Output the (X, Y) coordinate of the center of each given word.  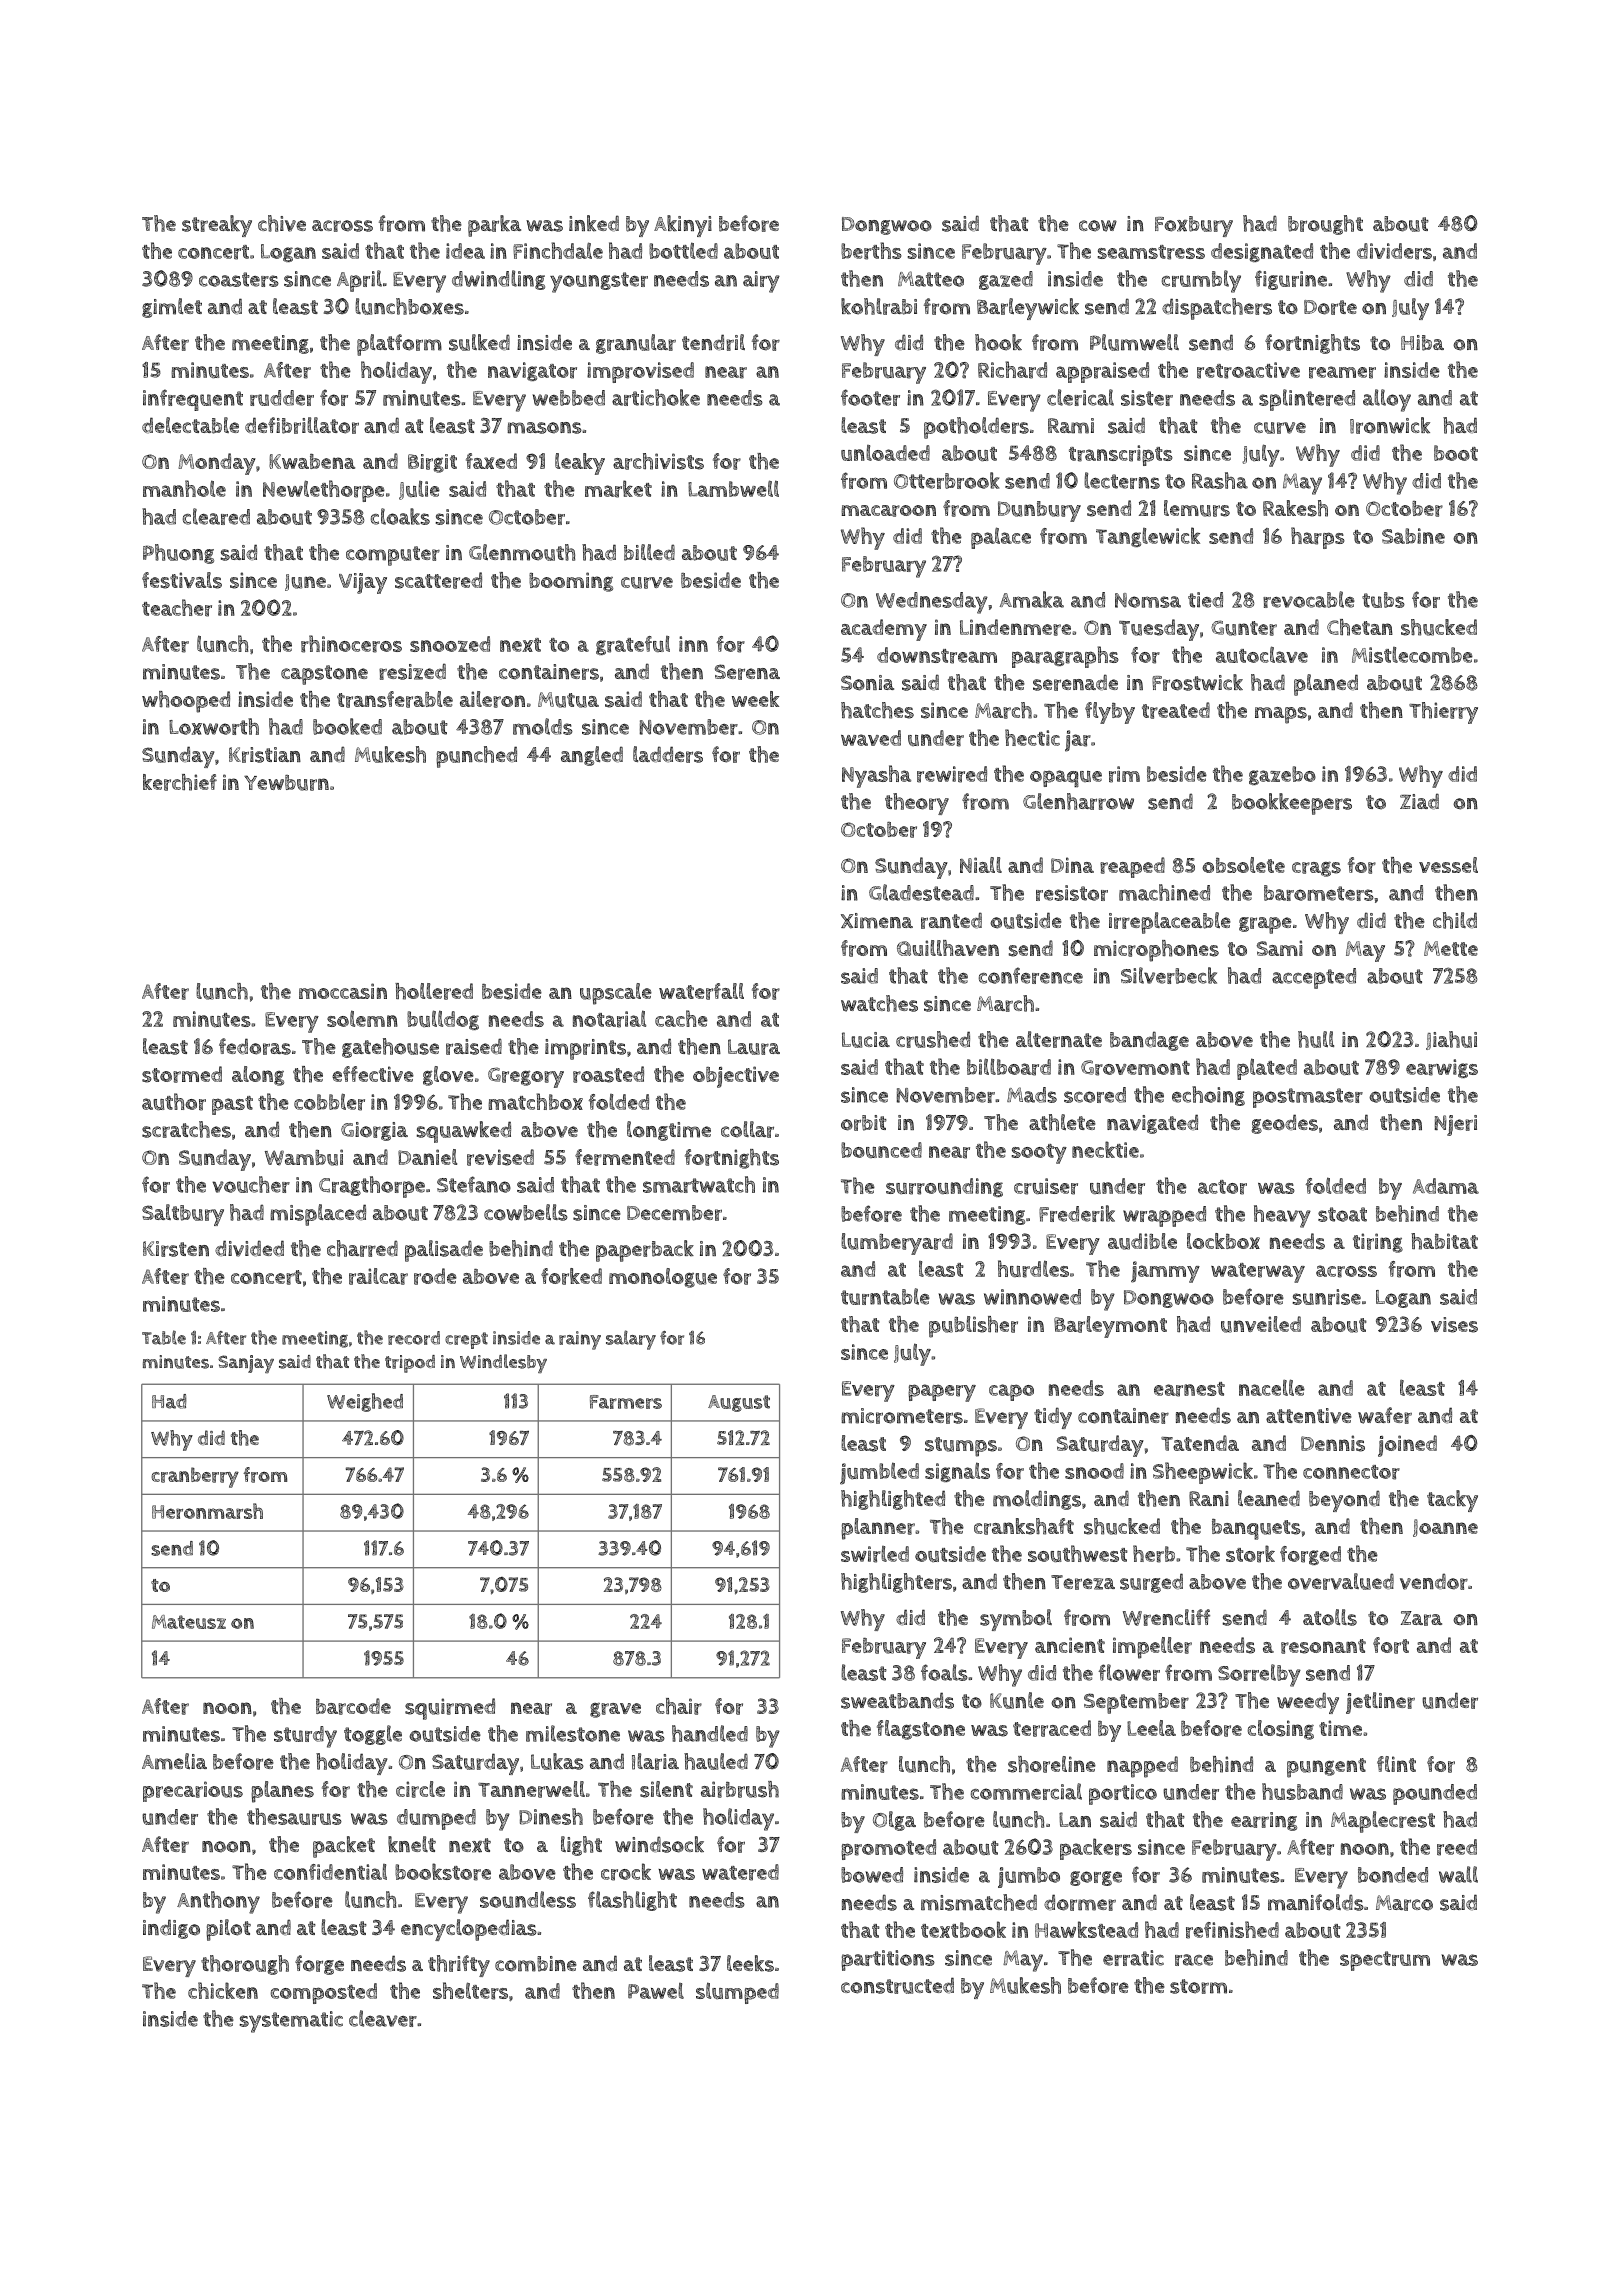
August (739, 1403)
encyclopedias (469, 1930)
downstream (937, 655)
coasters (239, 279)
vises (1454, 1325)
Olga (894, 1821)
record (414, 1338)
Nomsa (1148, 600)
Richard (1012, 370)
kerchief (180, 782)
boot (1456, 453)
